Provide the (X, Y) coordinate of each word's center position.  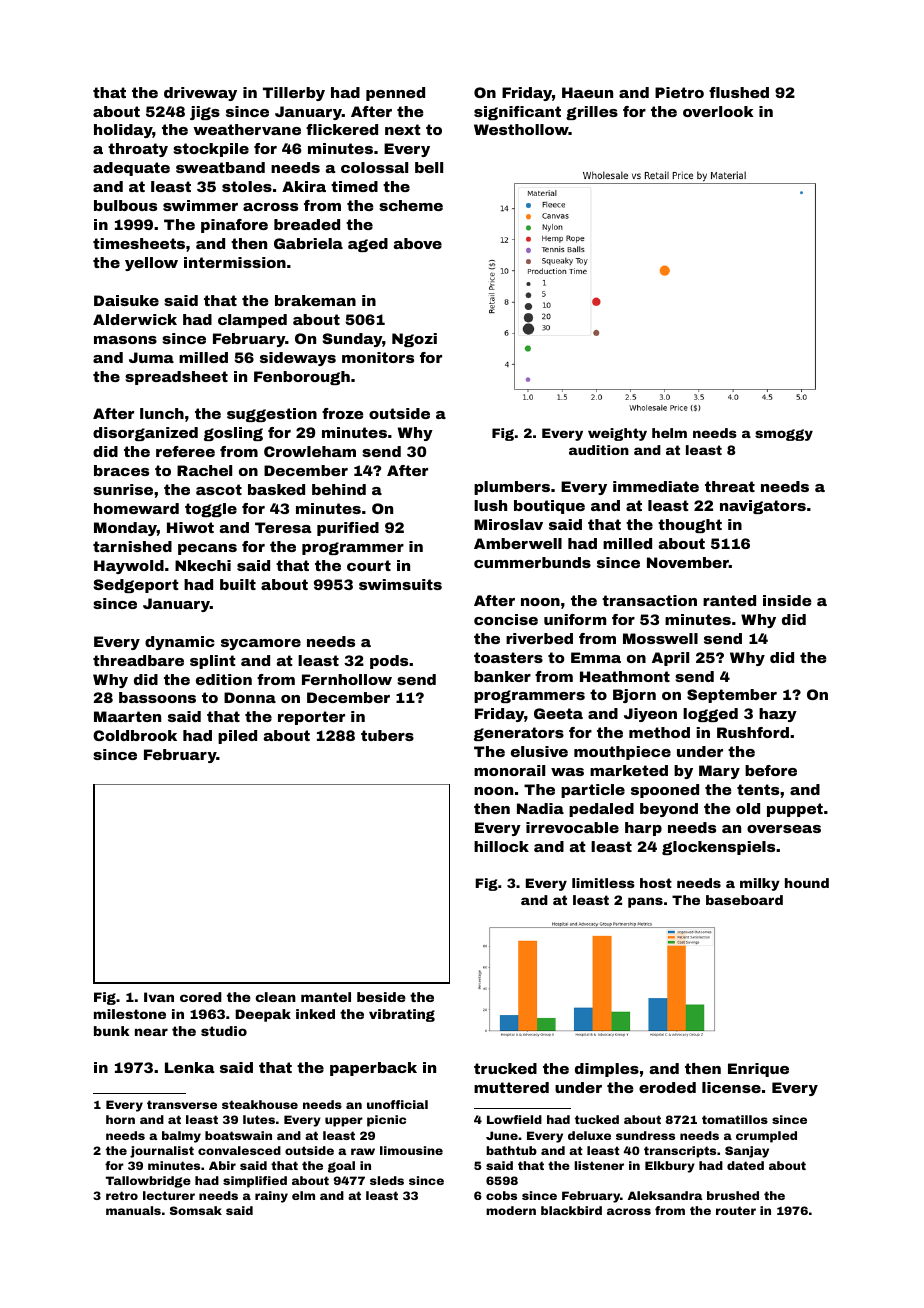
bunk (111, 1031)
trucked (505, 1068)
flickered (342, 129)
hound (807, 883)
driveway (200, 94)
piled (237, 737)
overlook (718, 111)
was (567, 772)
